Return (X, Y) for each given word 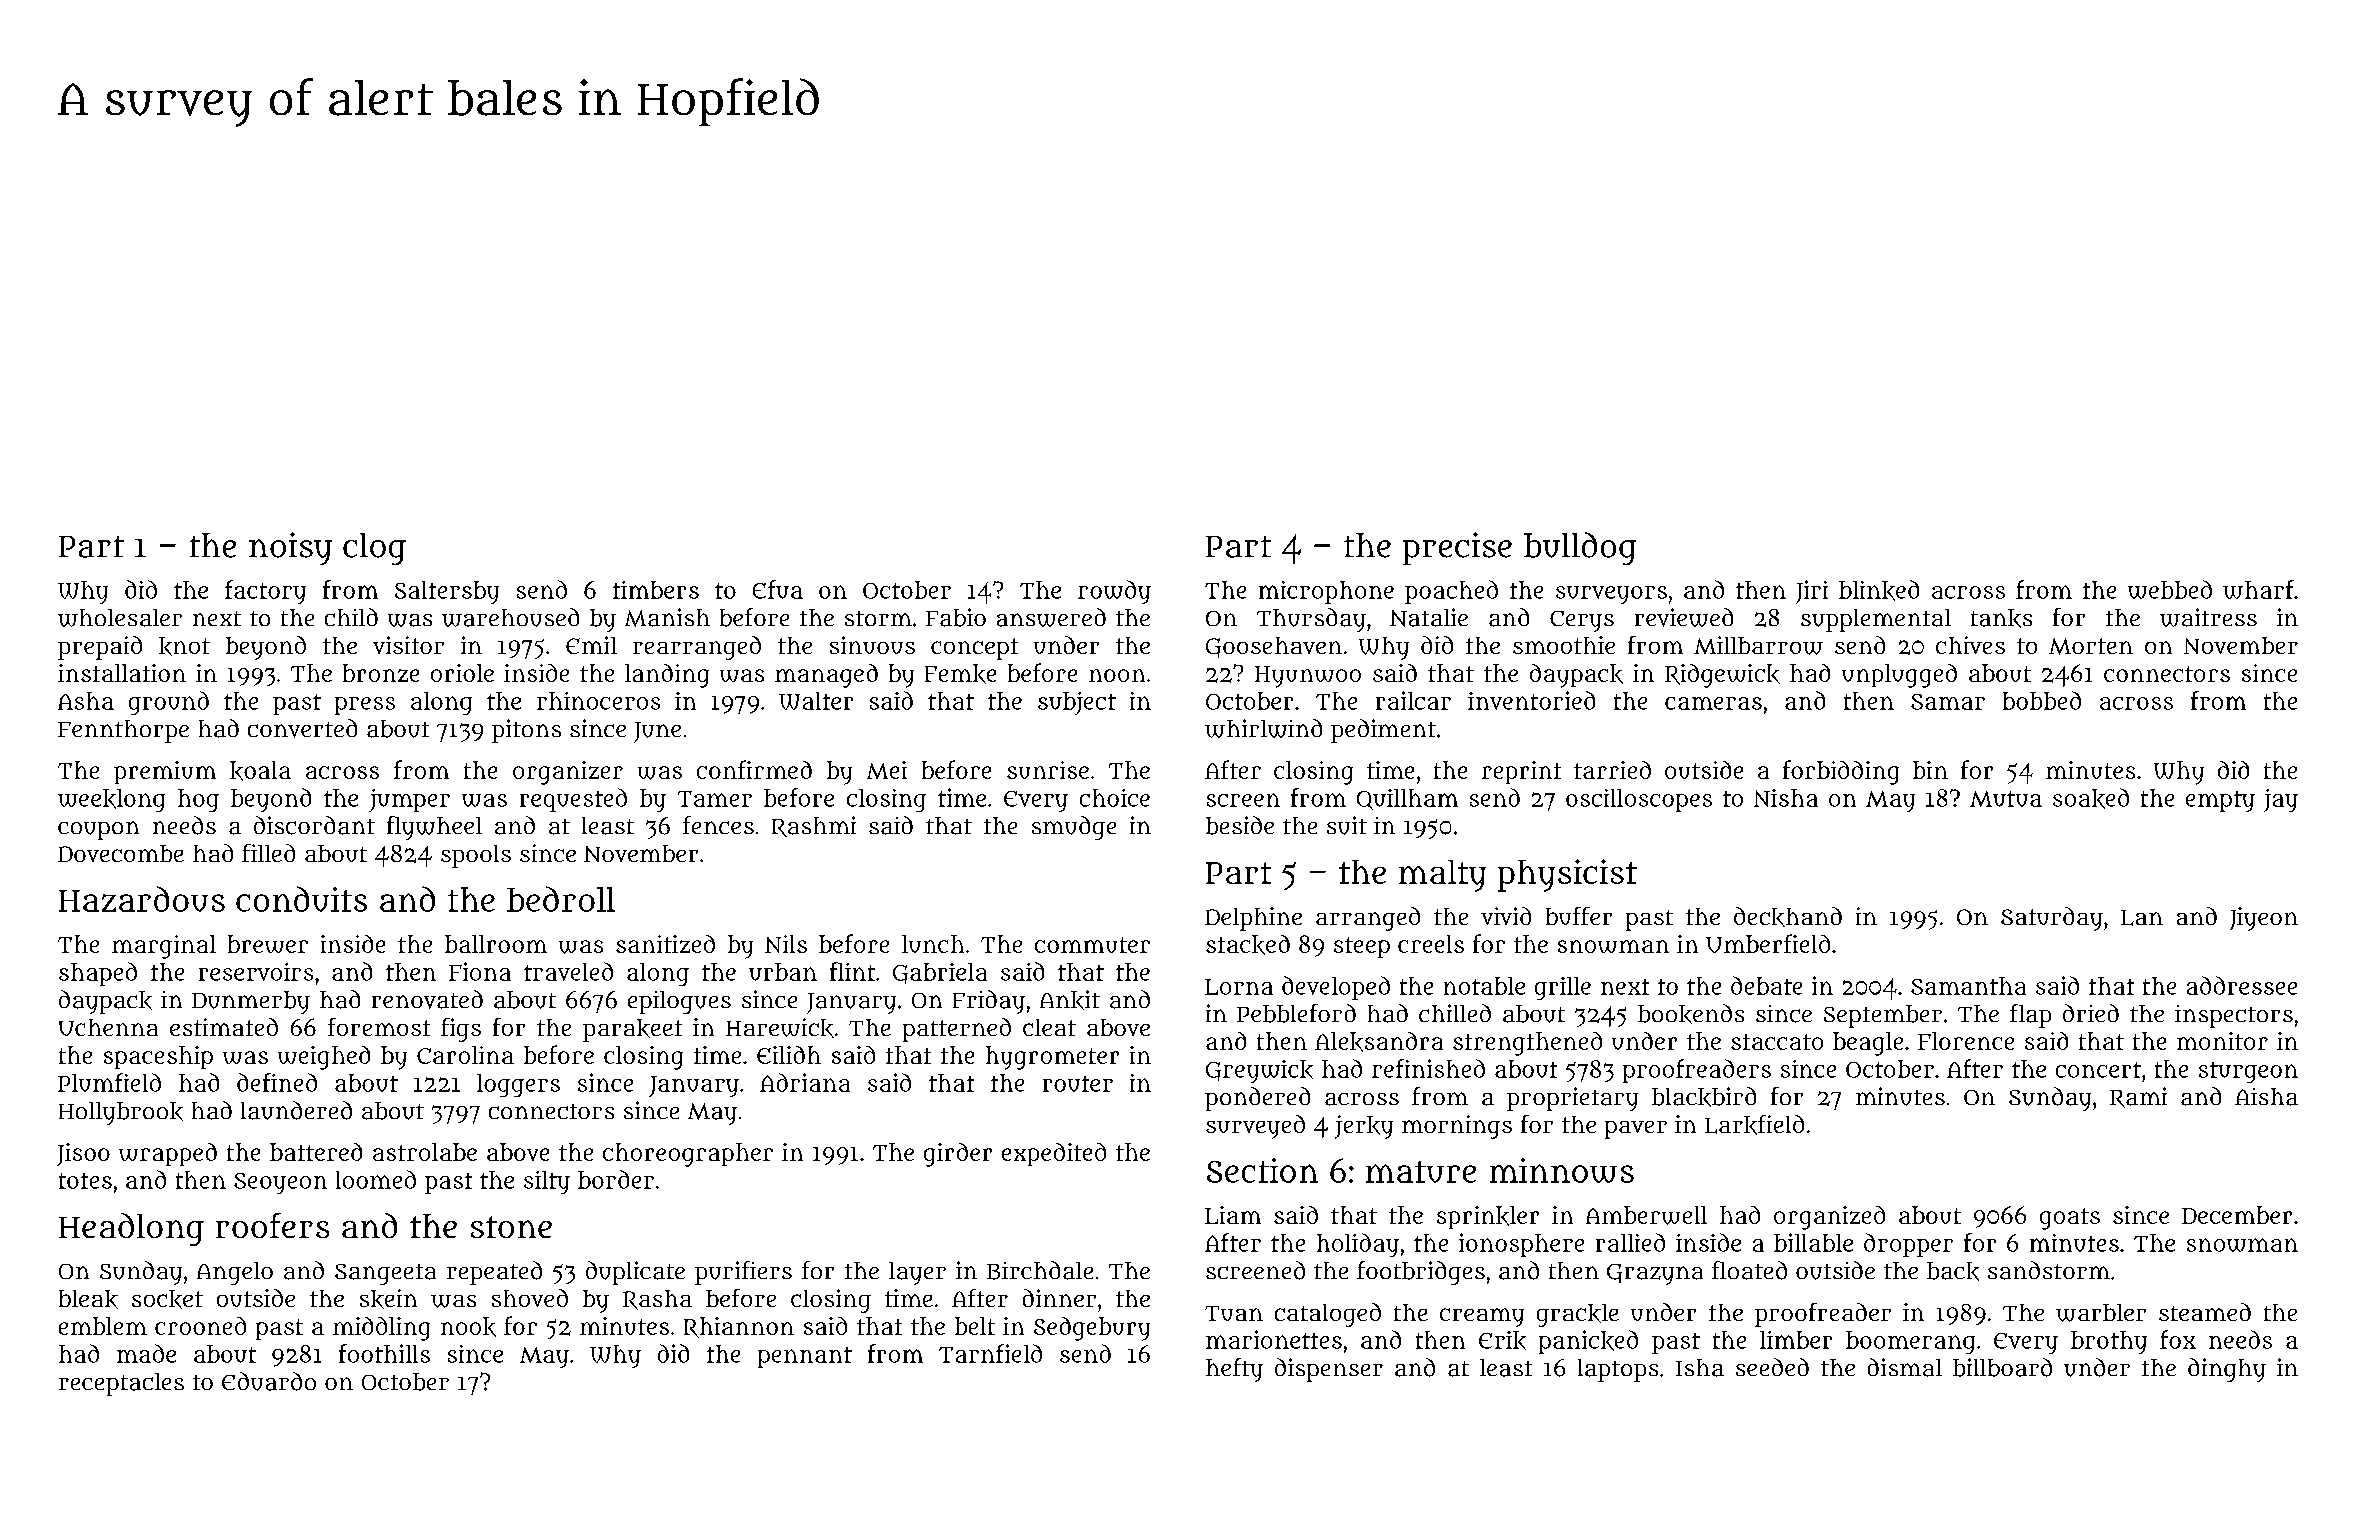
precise (1457, 548)
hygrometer (1052, 1058)
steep (1362, 947)
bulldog (1580, 548)
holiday (1358, 1245)
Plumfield (109, 1082)
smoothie (1564, 645)
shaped (98, 974)
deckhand (1788, 917)
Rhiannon (739, 1327)
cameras (1713, 703)
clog (374, 549)
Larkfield (1754, 1125)
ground (169, 703)
